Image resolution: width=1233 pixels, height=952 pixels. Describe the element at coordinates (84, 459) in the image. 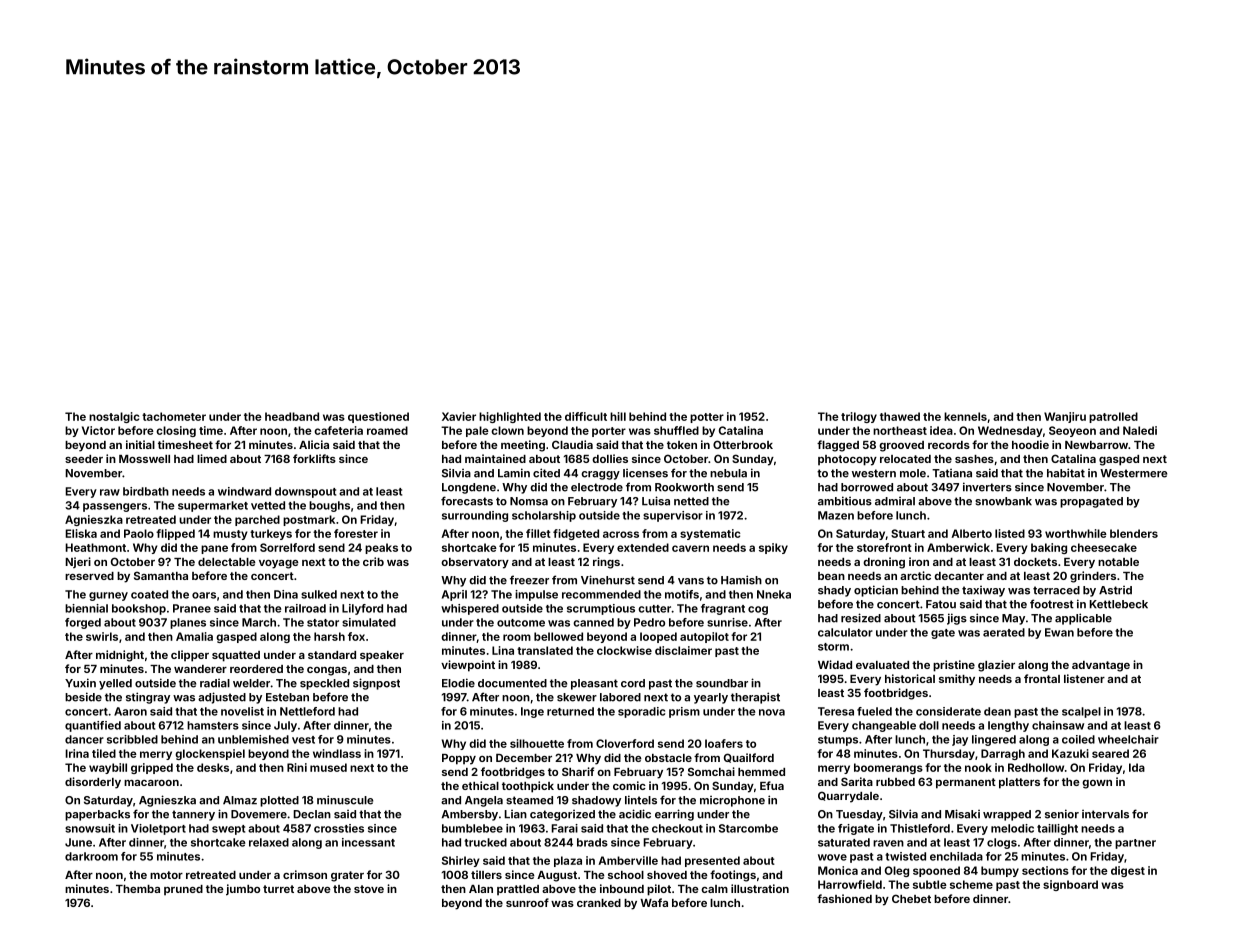

I see `seeder` at that location.
